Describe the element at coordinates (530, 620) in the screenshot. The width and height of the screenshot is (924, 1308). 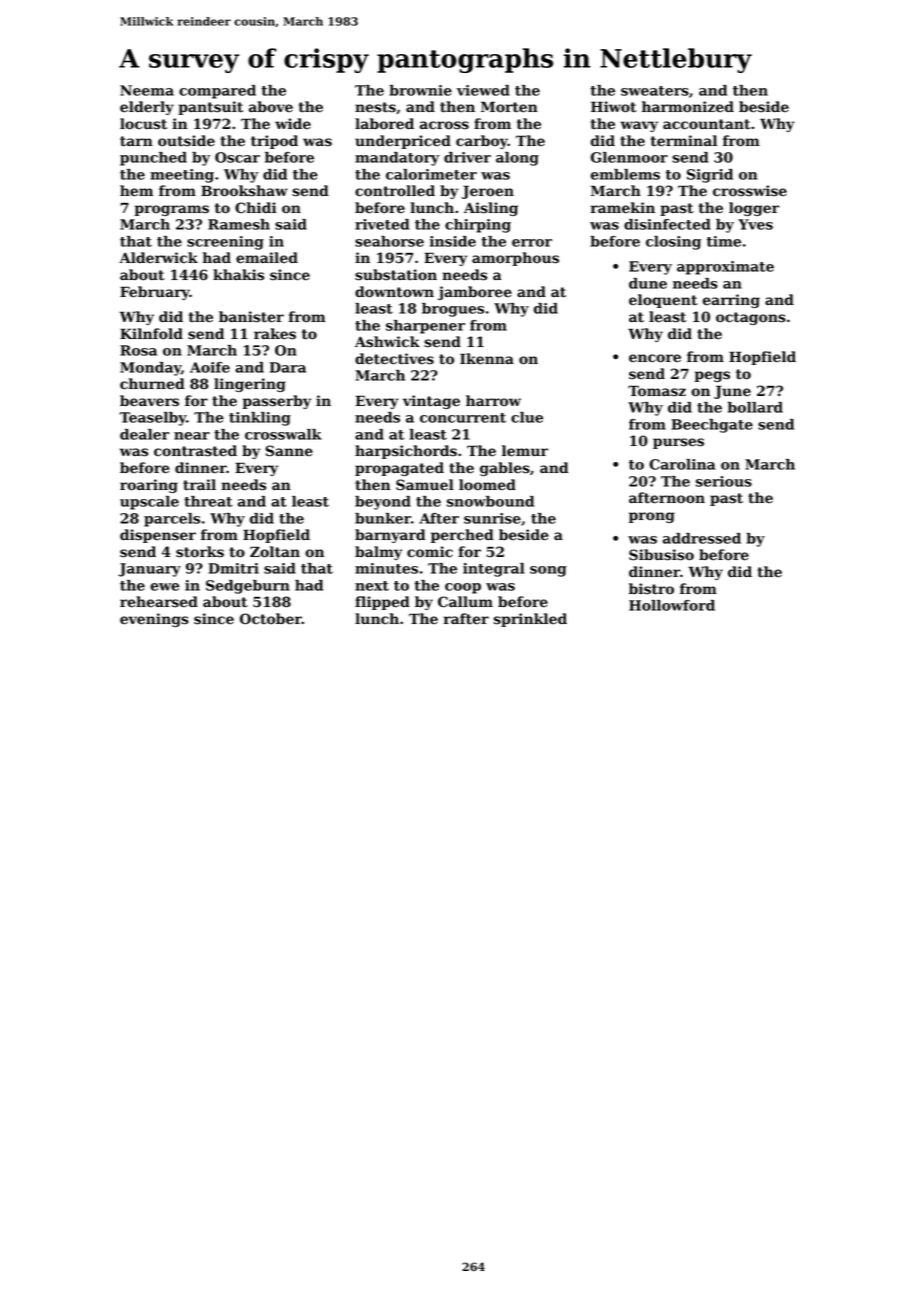
I see `sprinkled` at that location.
